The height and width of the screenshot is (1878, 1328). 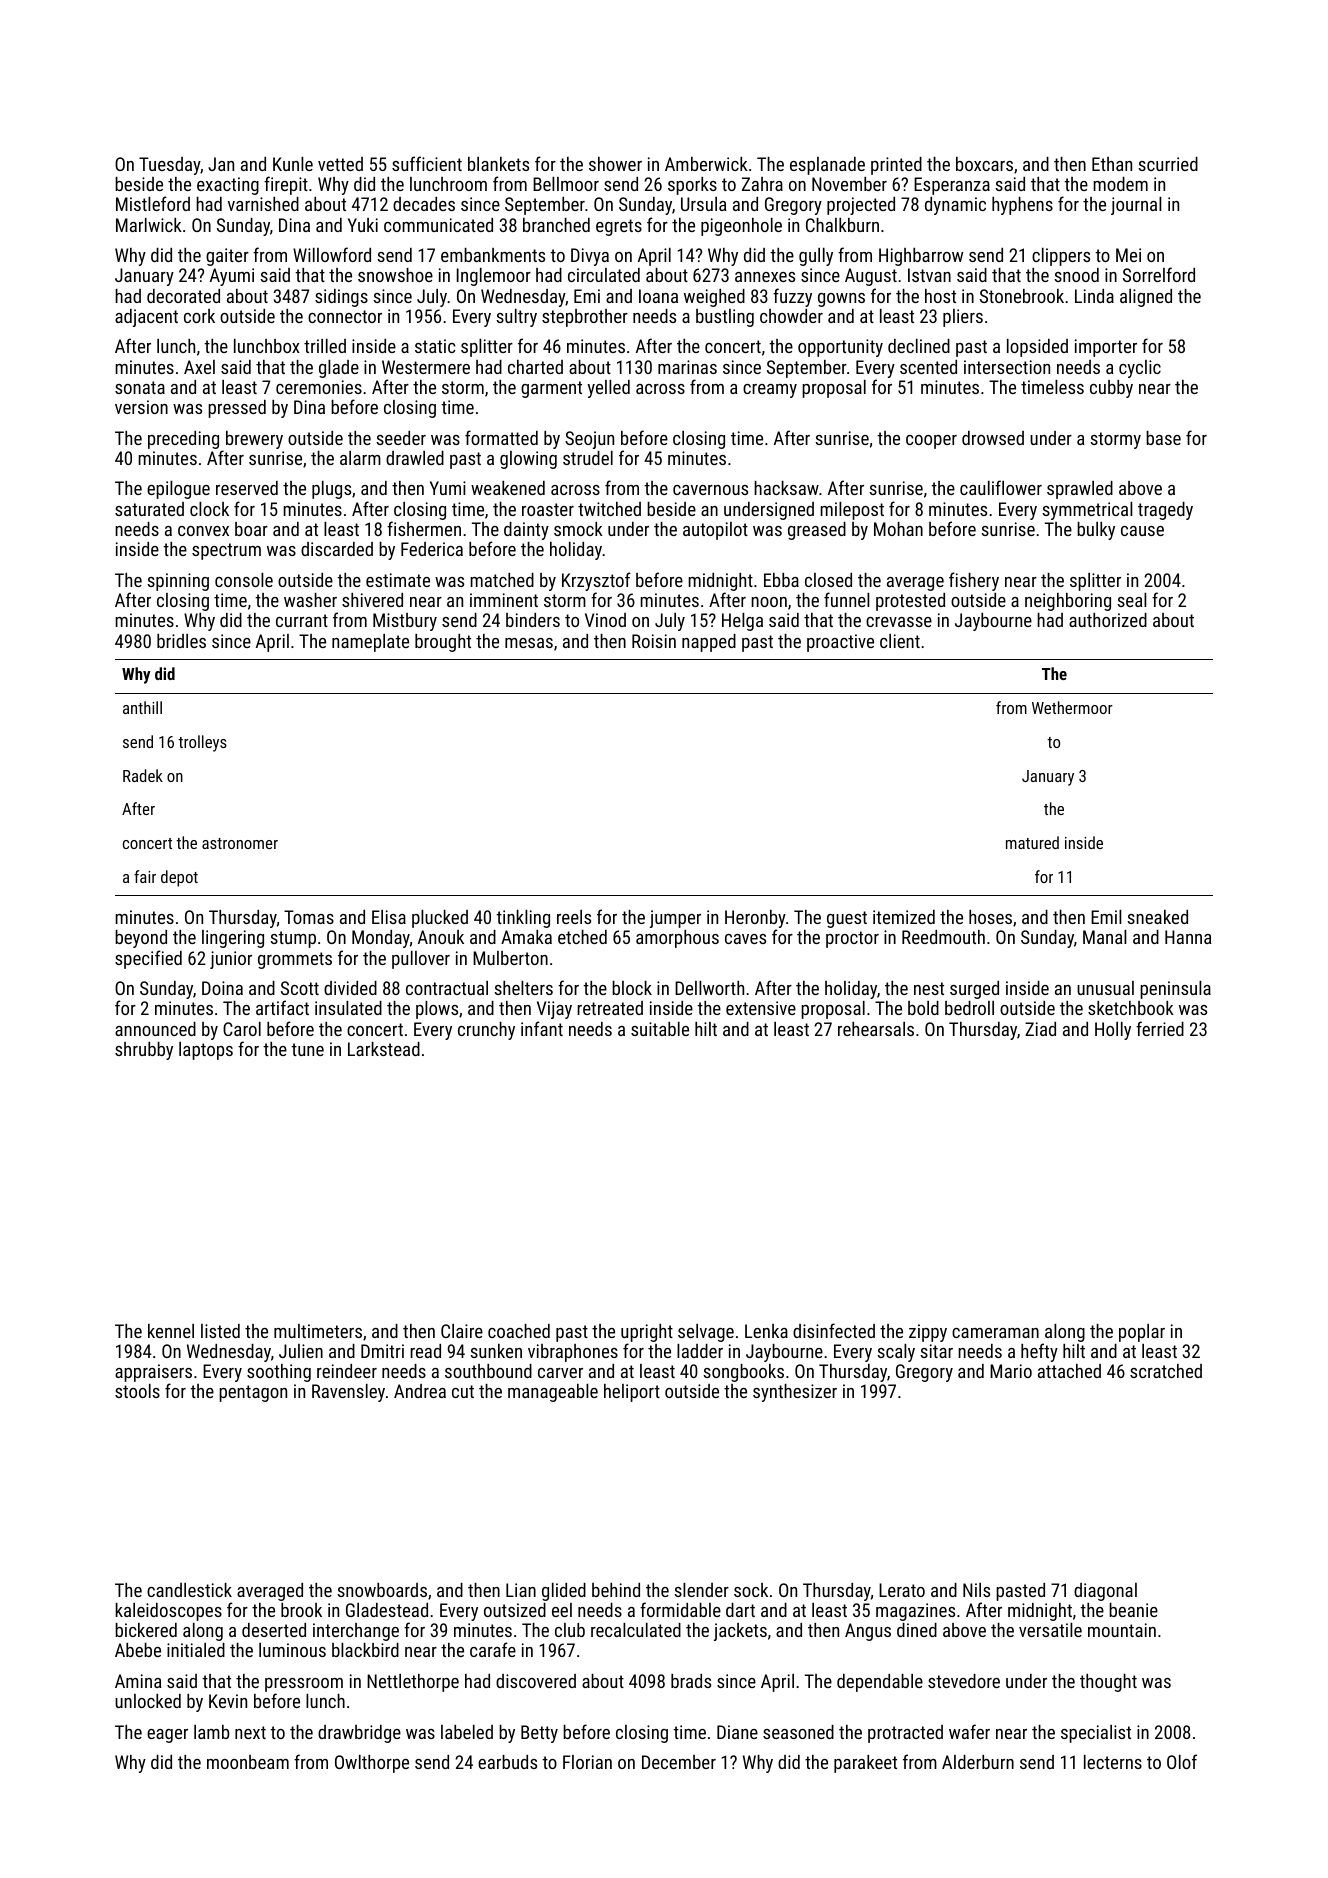 What do you see at coordinates (1080, 490) in the screenshot?
I see `sprawled` at bounding box center [1080, 490].
